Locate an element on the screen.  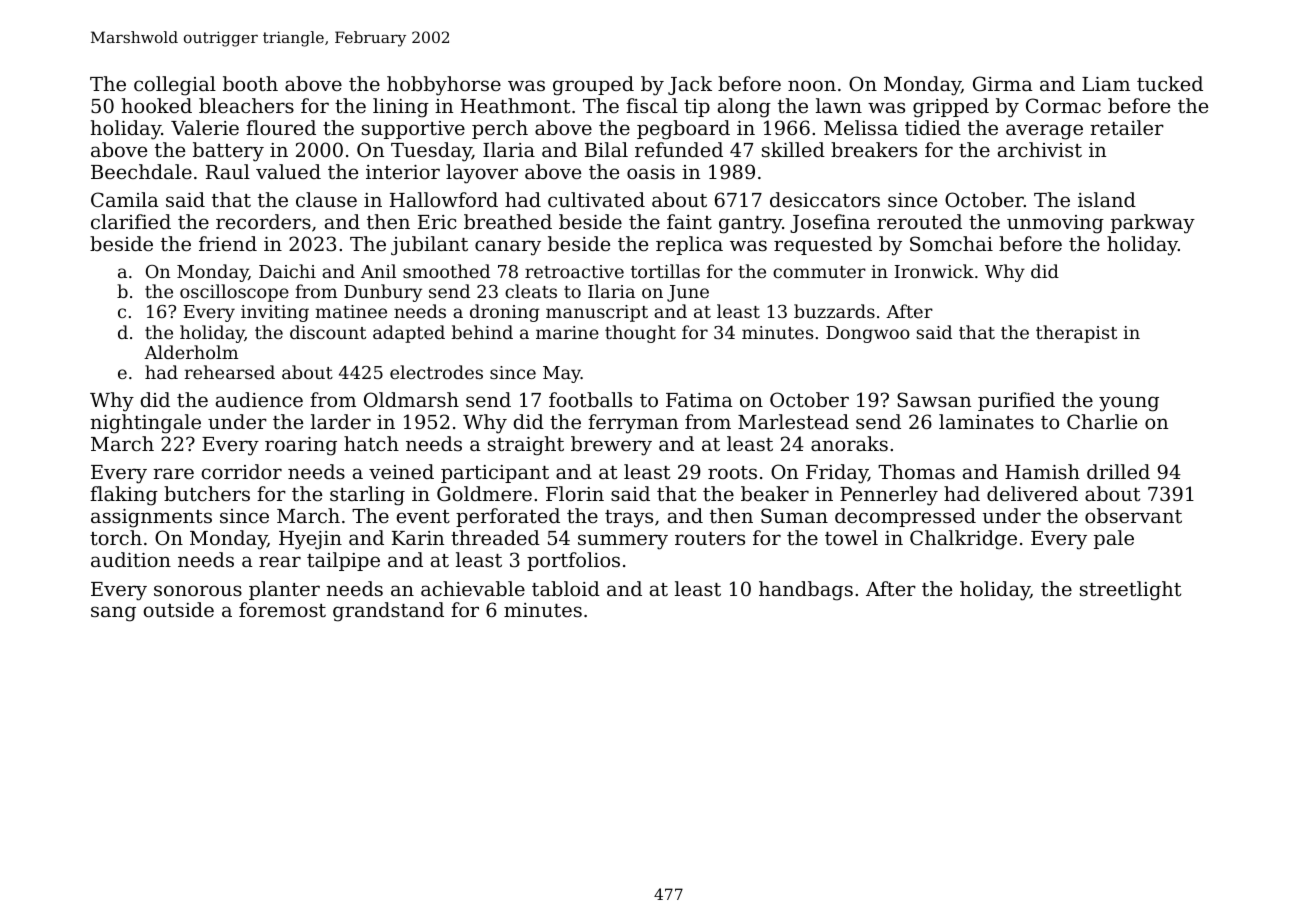
Girma is located at coordinates (1003, 83).
